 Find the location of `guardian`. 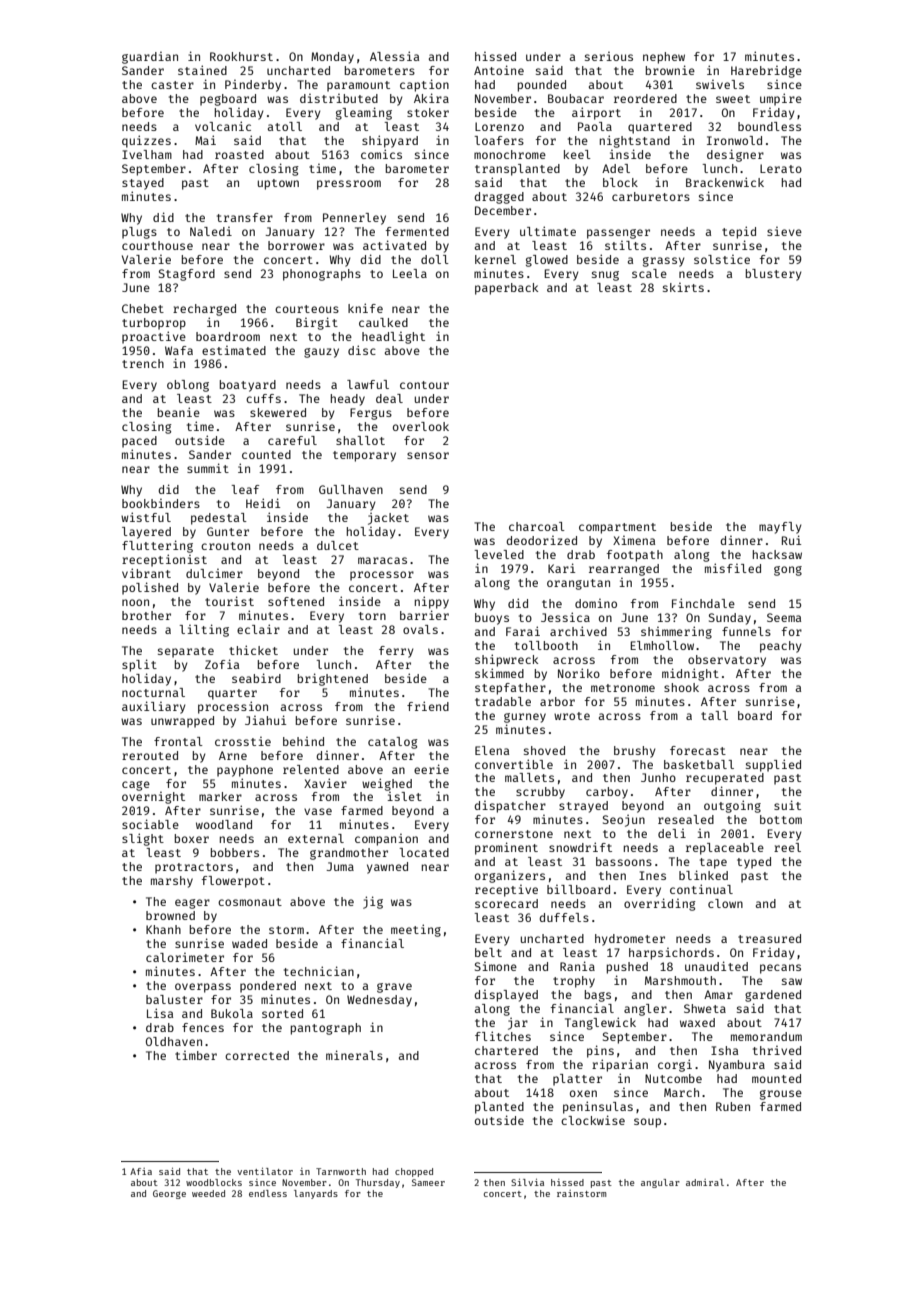

guardian is located at coordinates (150, 58).
